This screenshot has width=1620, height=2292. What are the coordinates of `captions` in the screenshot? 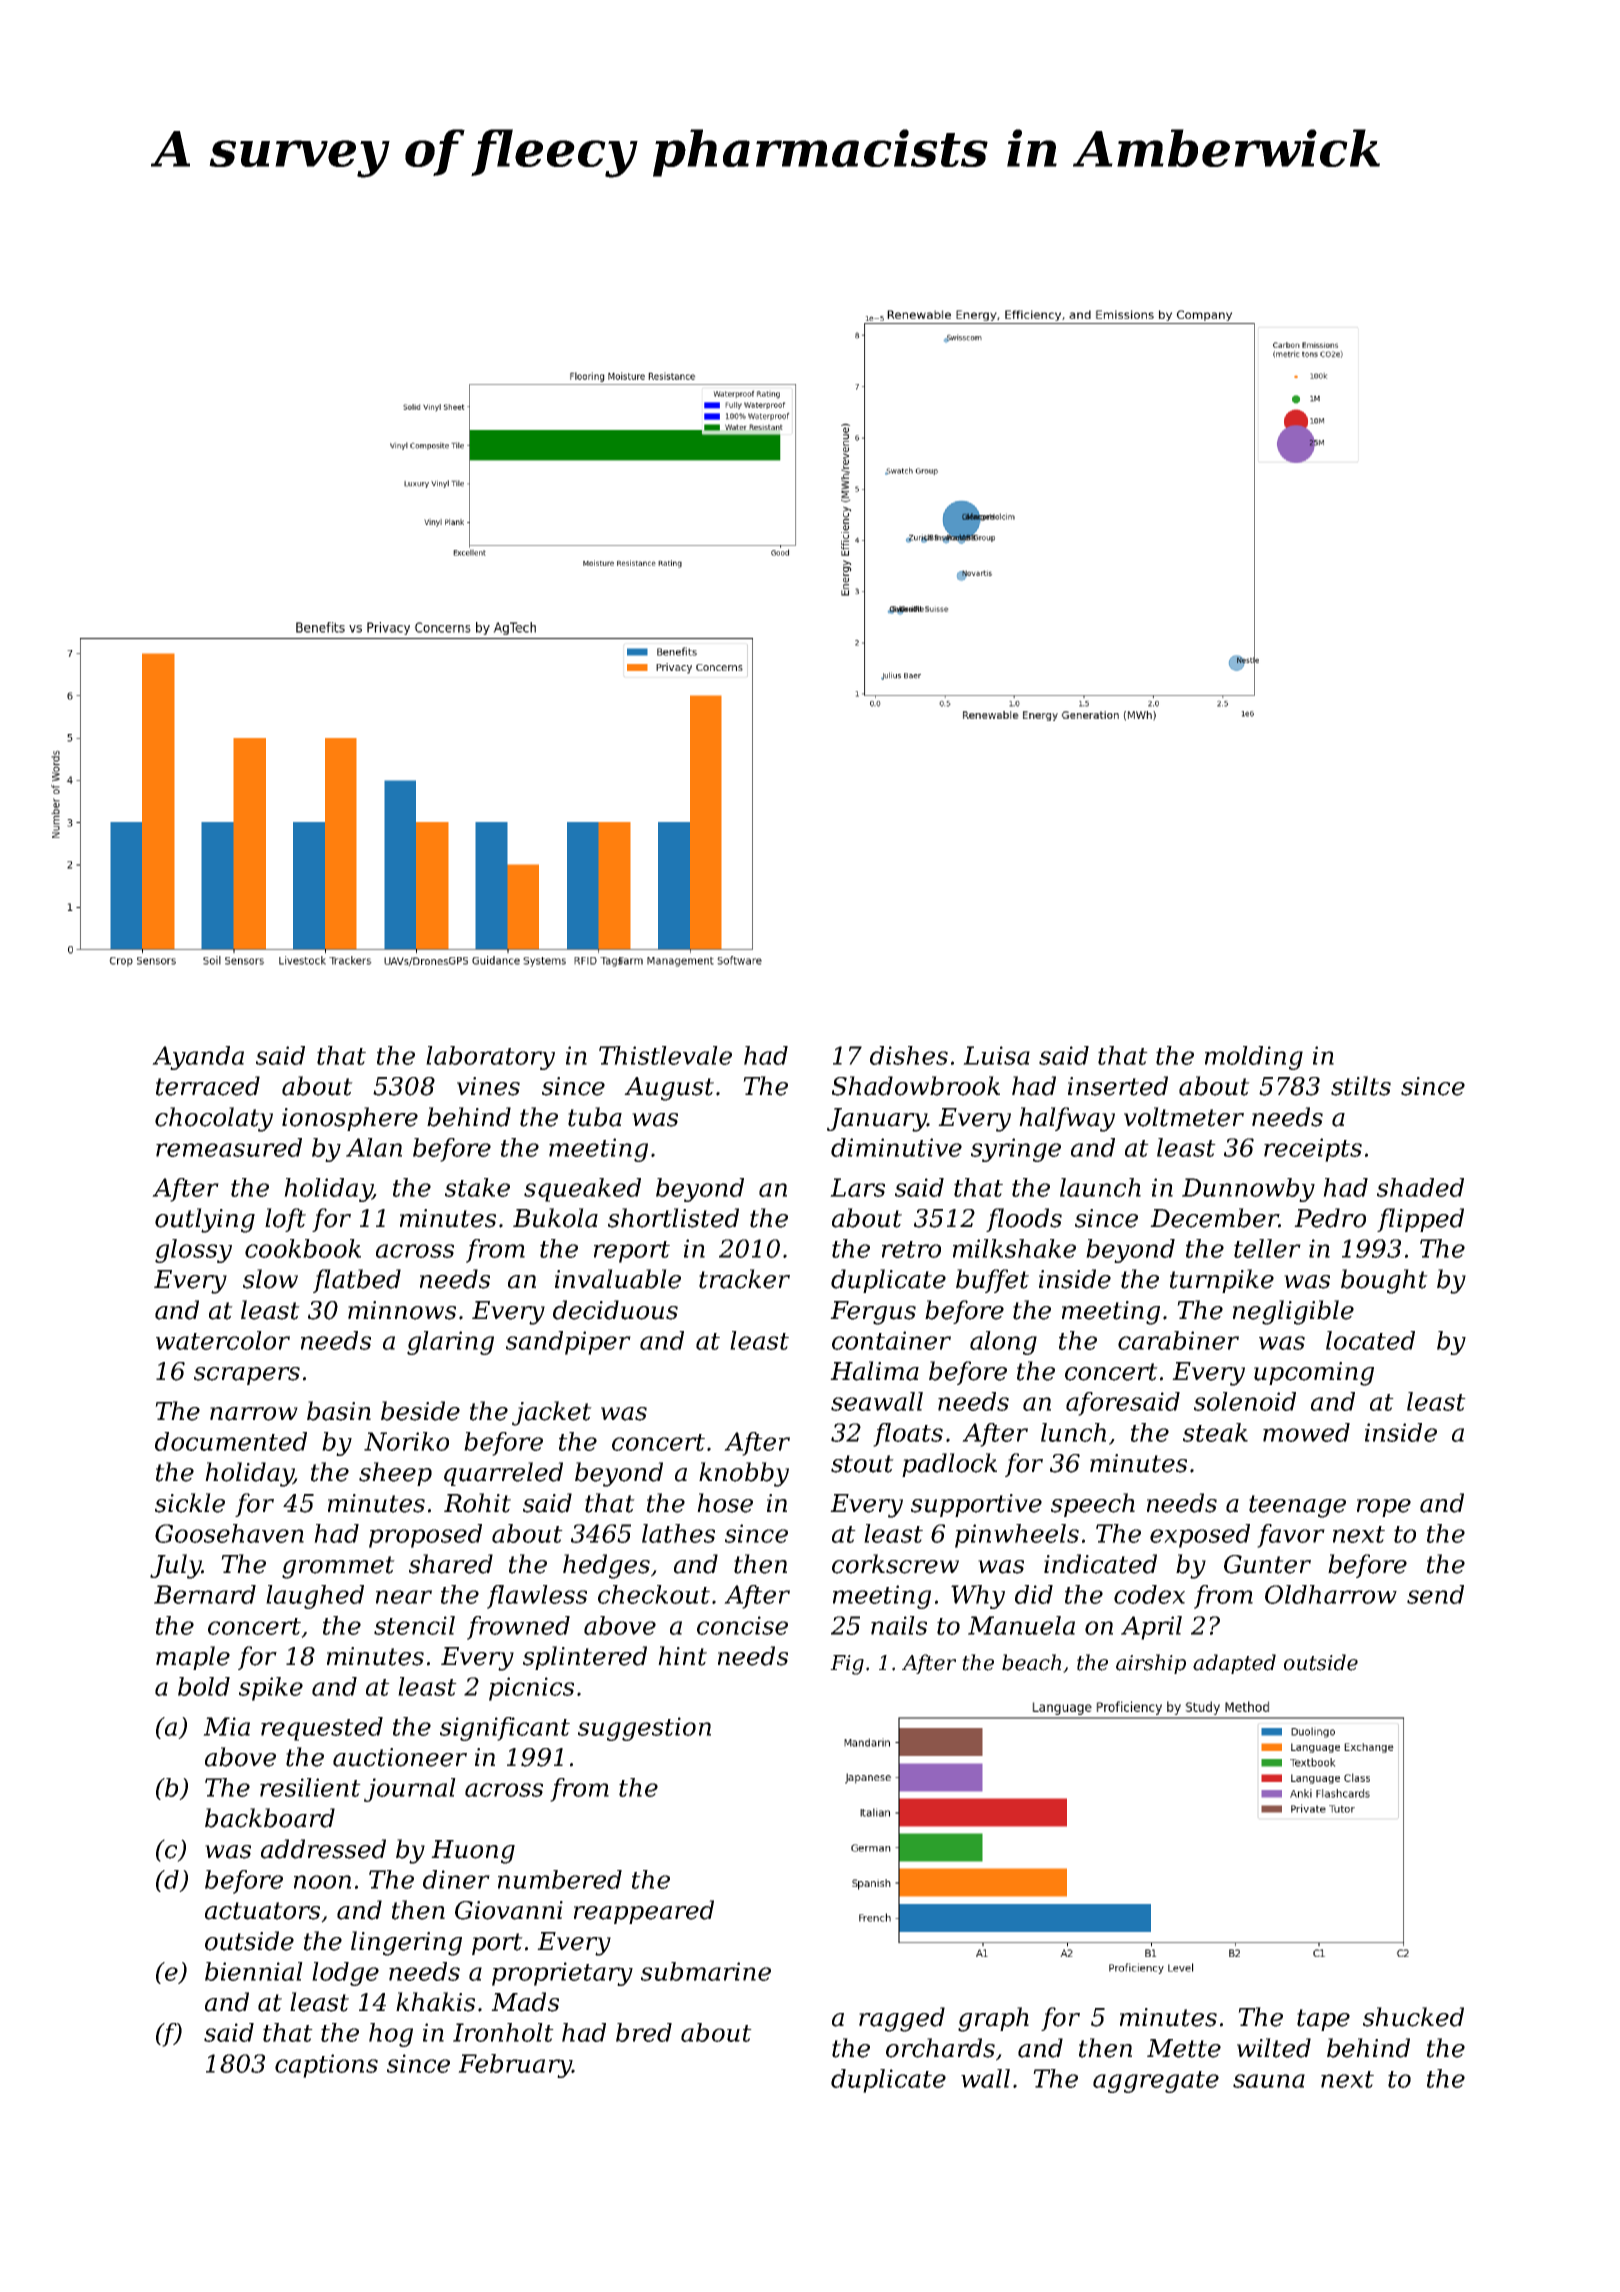 It's located at (326, 2066).
